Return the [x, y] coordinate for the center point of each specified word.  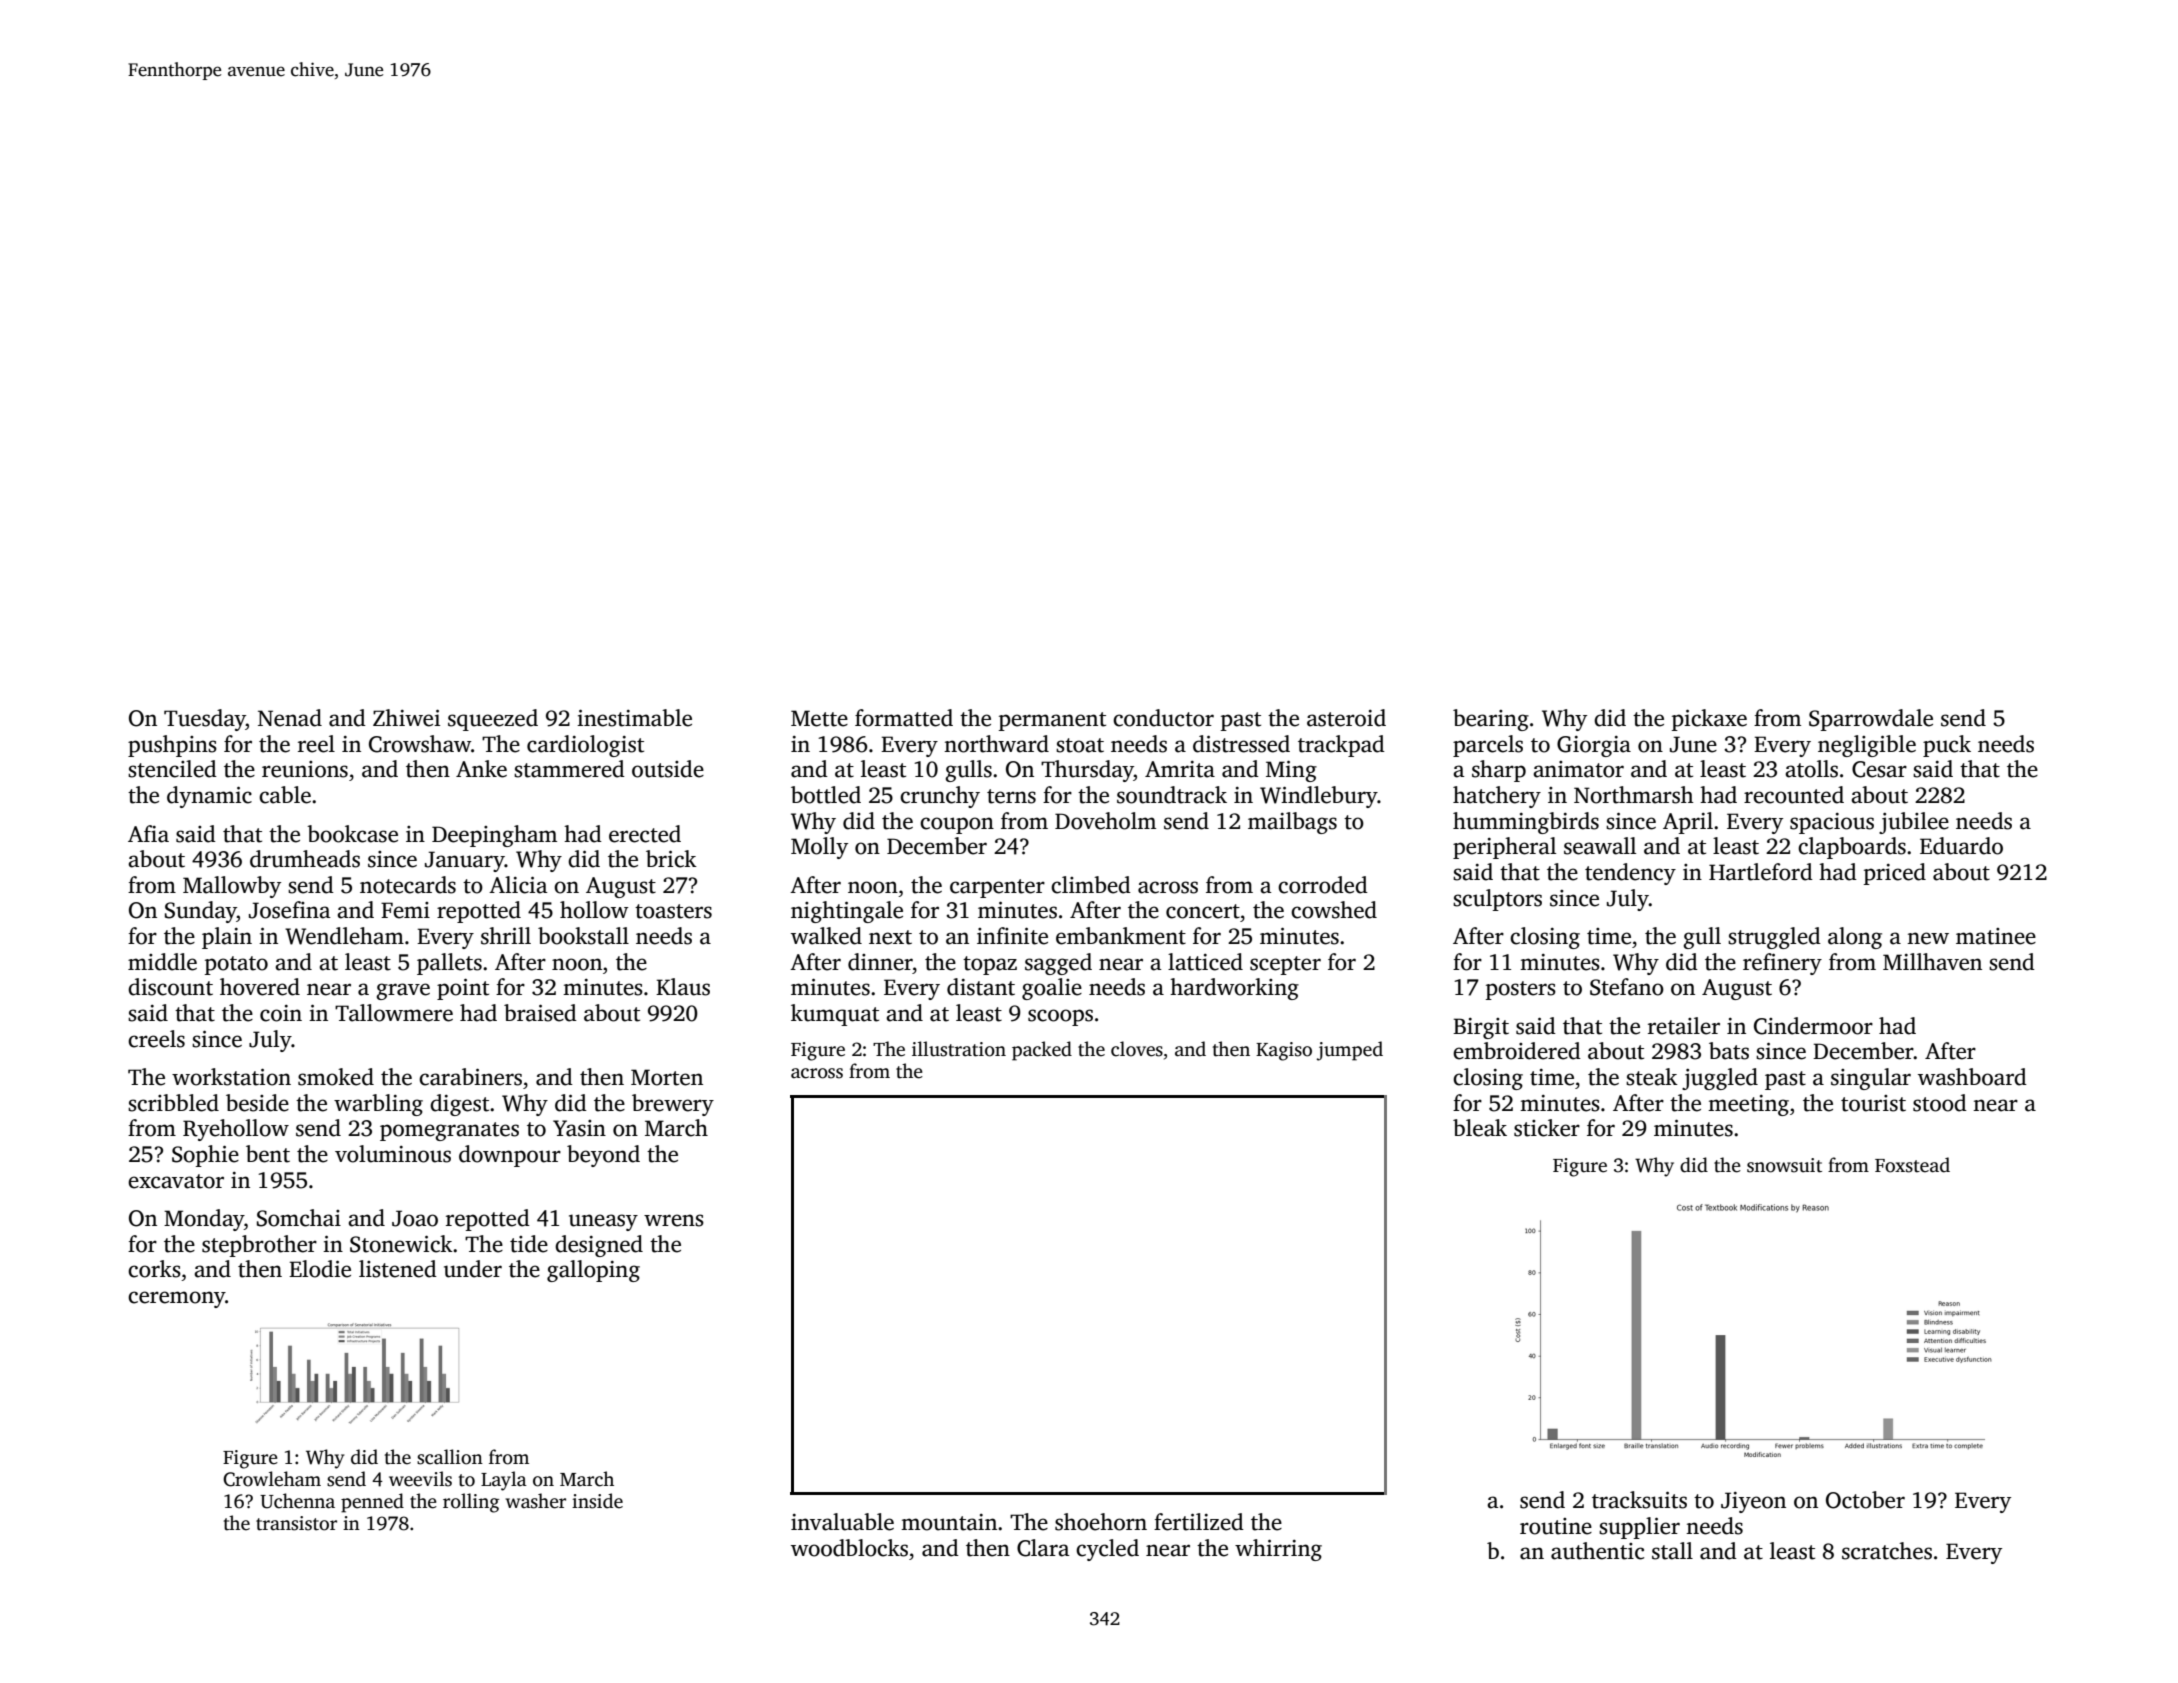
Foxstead [1912, 1165]
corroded [1323, 885]
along [1855, 938]
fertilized [1199, 1522]
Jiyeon [1753, 1502]
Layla [504, 1481]
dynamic [209, 797]
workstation [231, 1077]
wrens [674, 1220]
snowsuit [1784, 1165]
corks [154, 1269]
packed [1042, 1051]
